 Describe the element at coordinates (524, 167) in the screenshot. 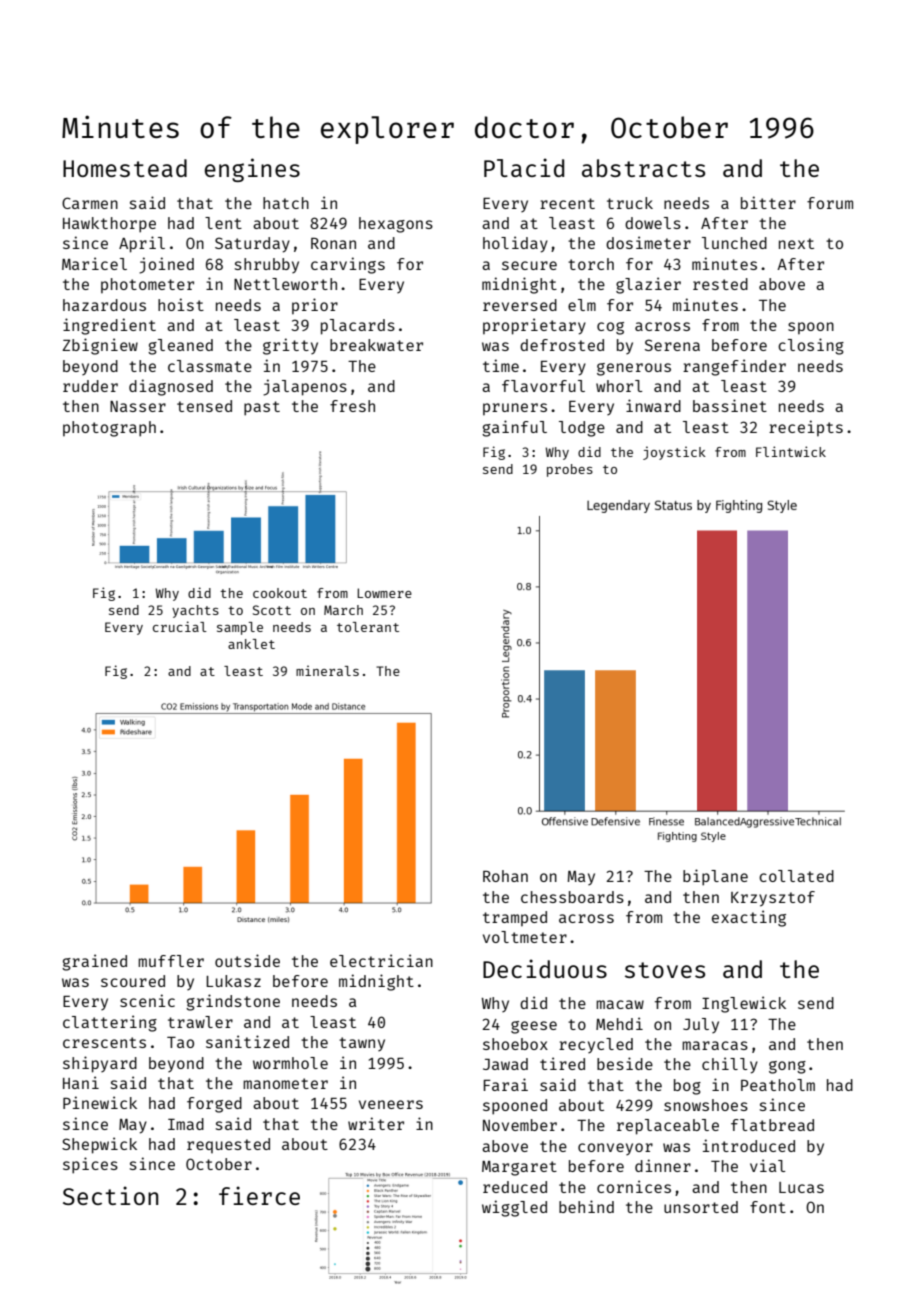

I see `Placid` at that location.
